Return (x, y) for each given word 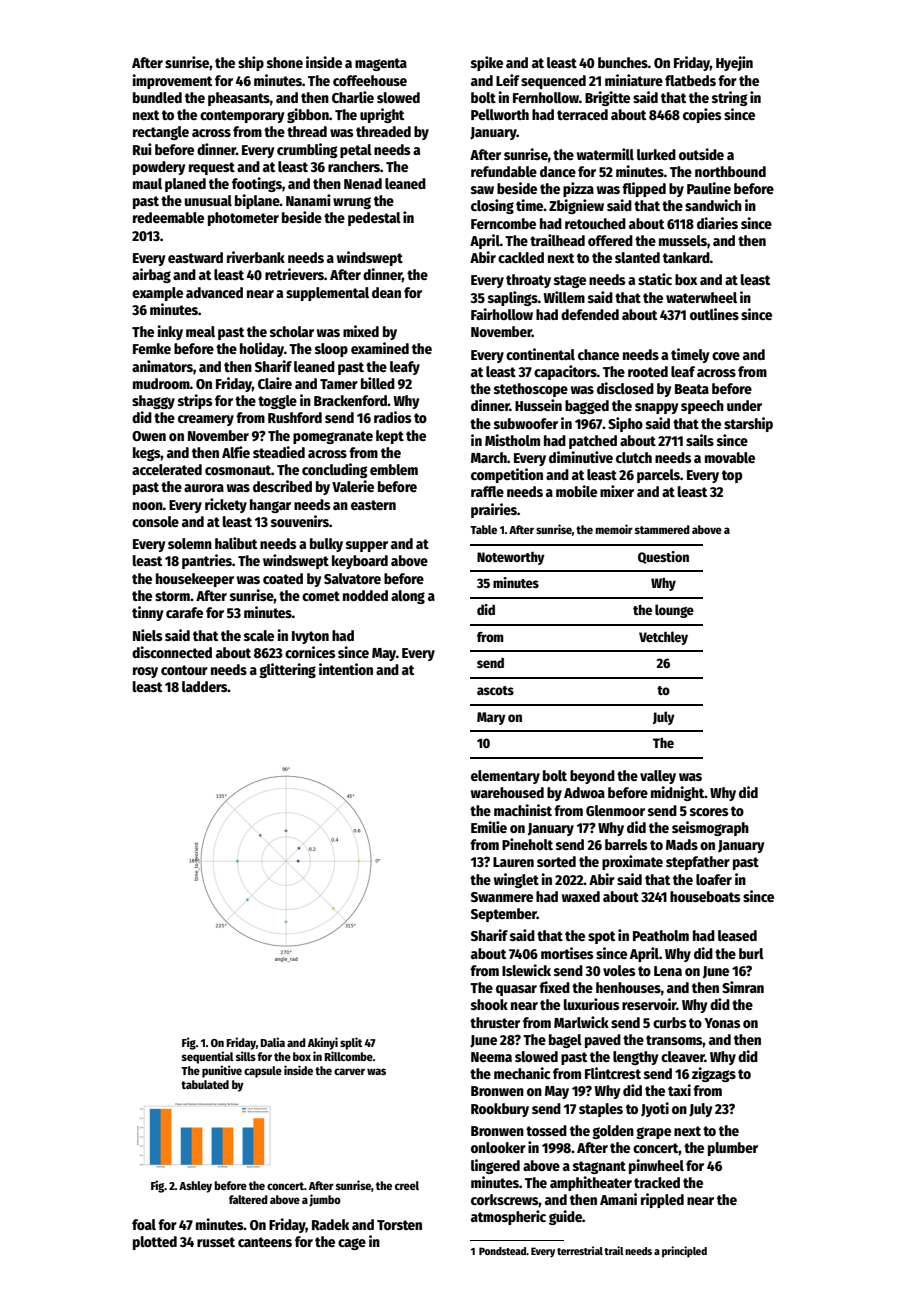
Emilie (489, 827)
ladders (205, 686)
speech (702, 407)
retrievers (294, 274)
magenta (381, 64)
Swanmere (502, 897)
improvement (172, 81)
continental (540, 354)
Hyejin (734, 63)
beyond (592, 777)
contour (184, 670)
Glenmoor (615, 810)
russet (216, 1242)
